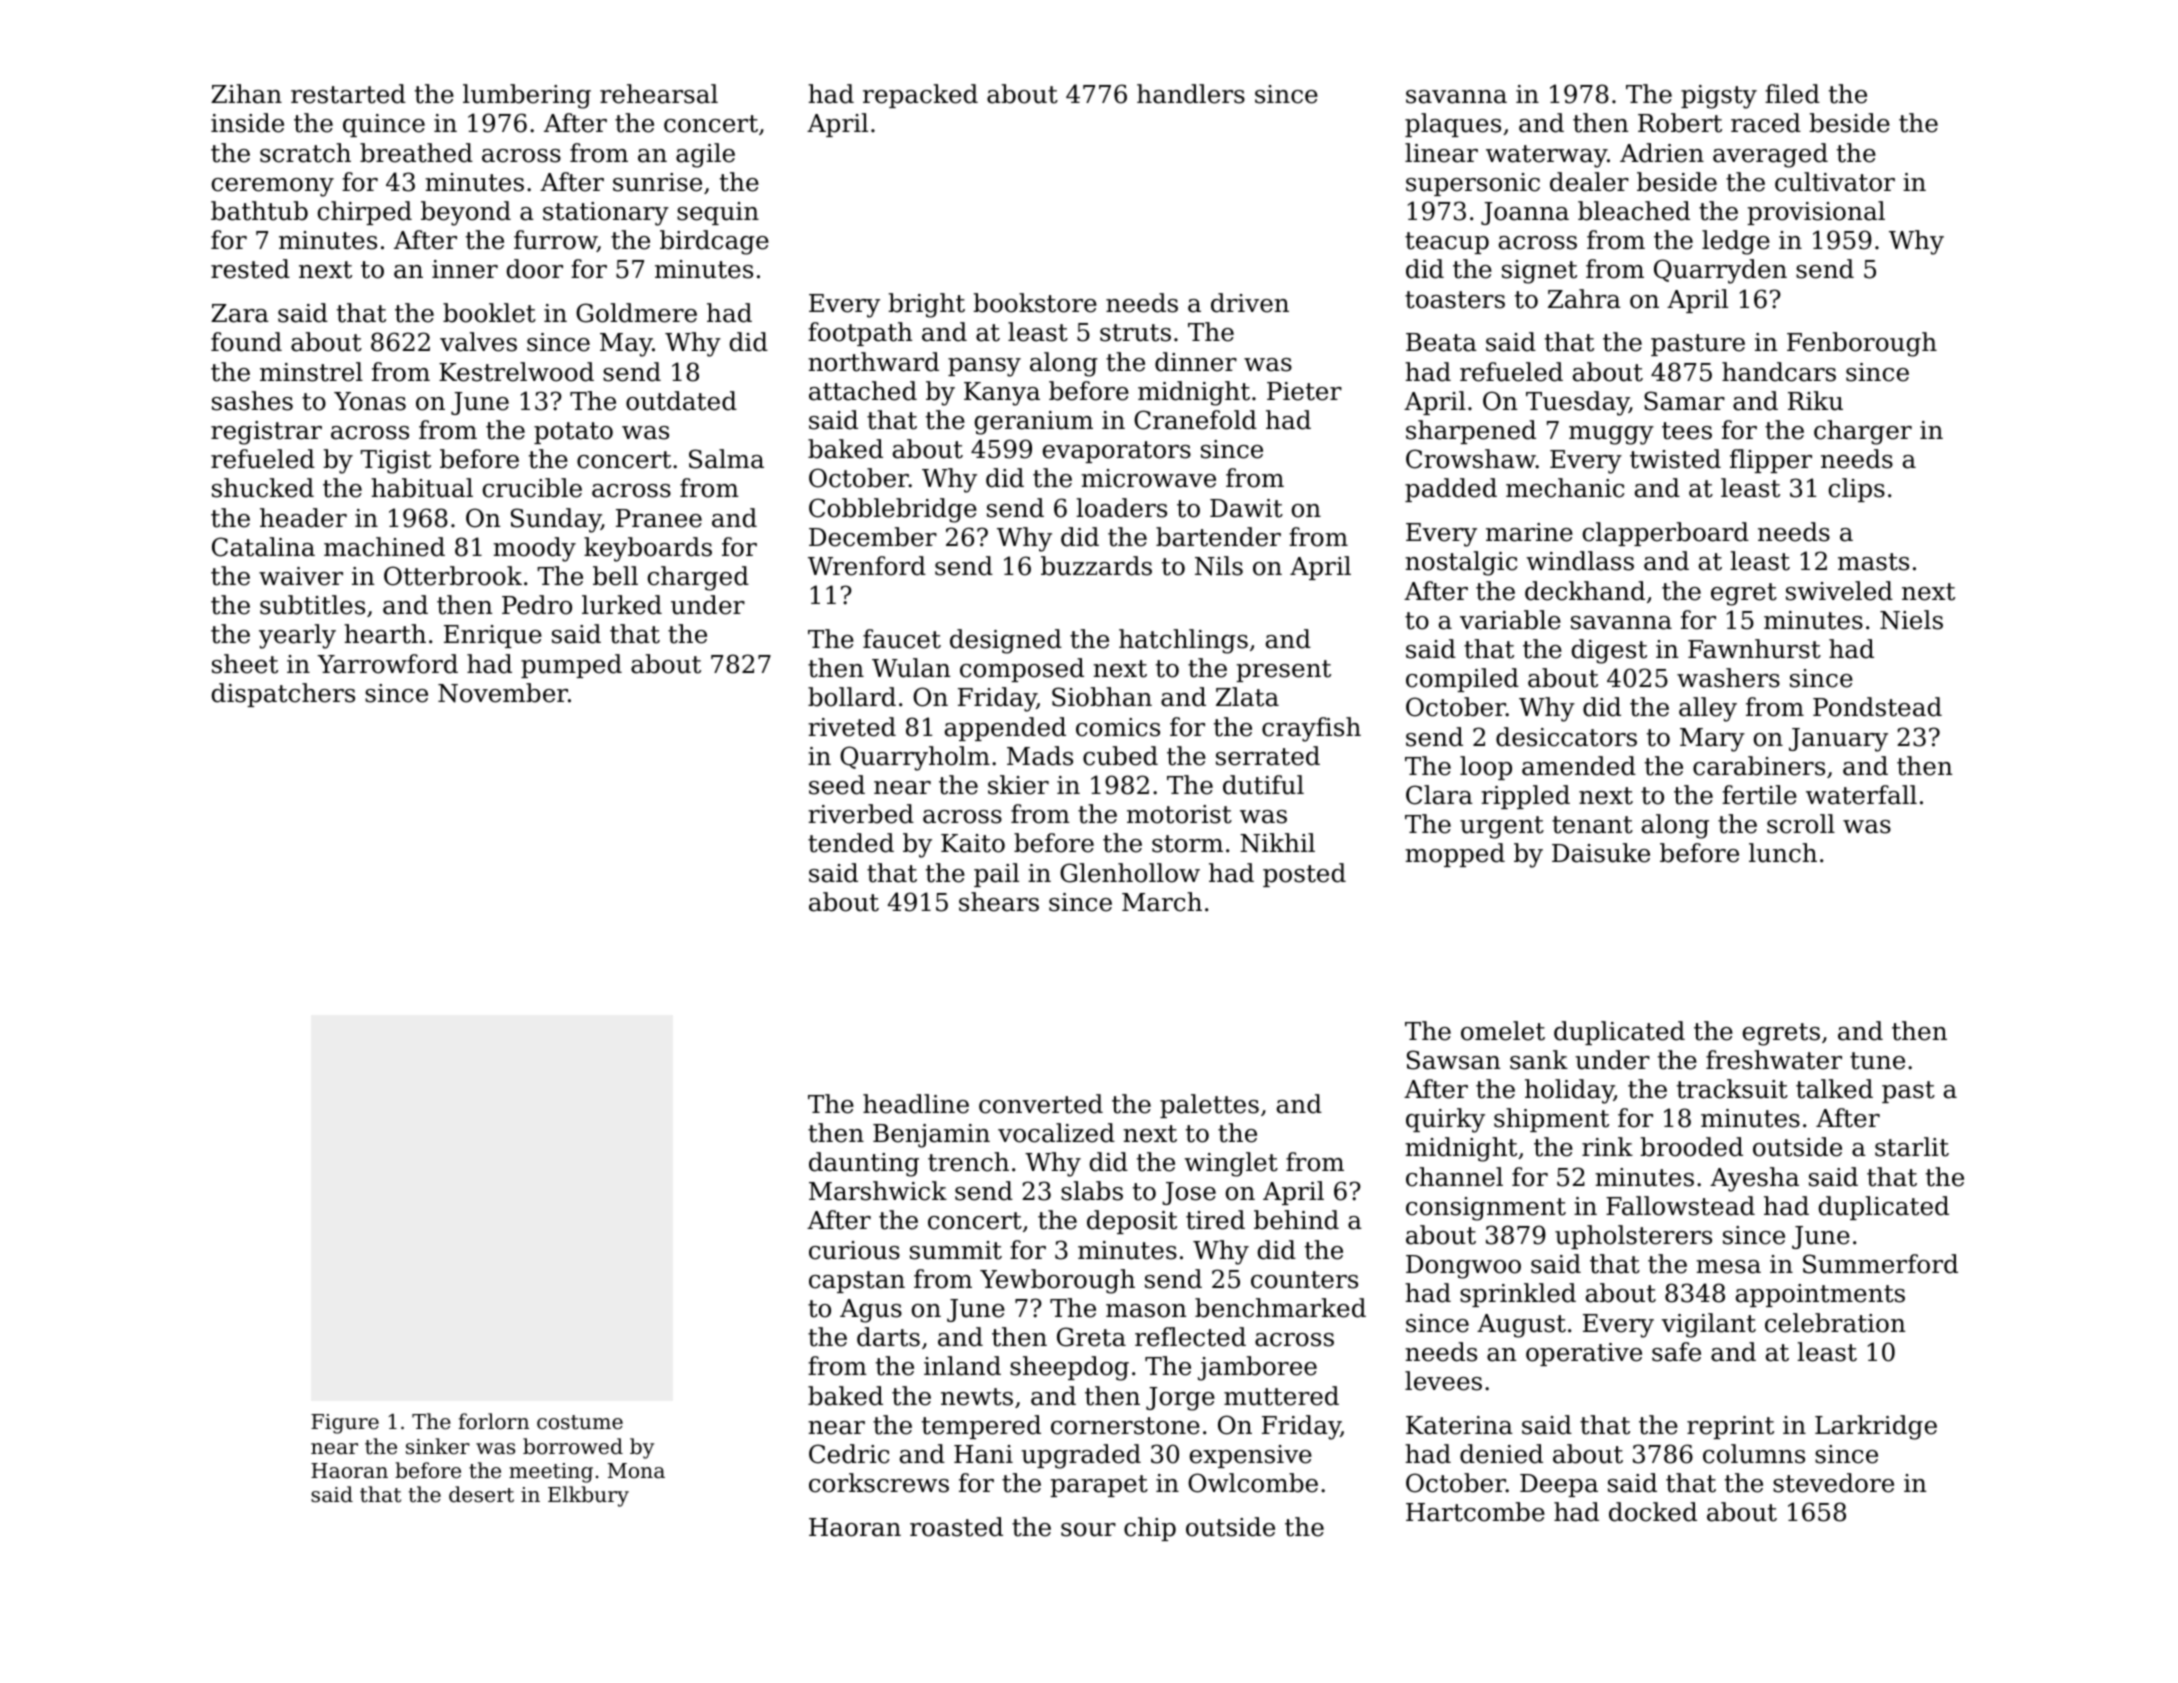 This screenshot has height=1683, width=2178. I want to click on dispatchers, so click(283, 695).
